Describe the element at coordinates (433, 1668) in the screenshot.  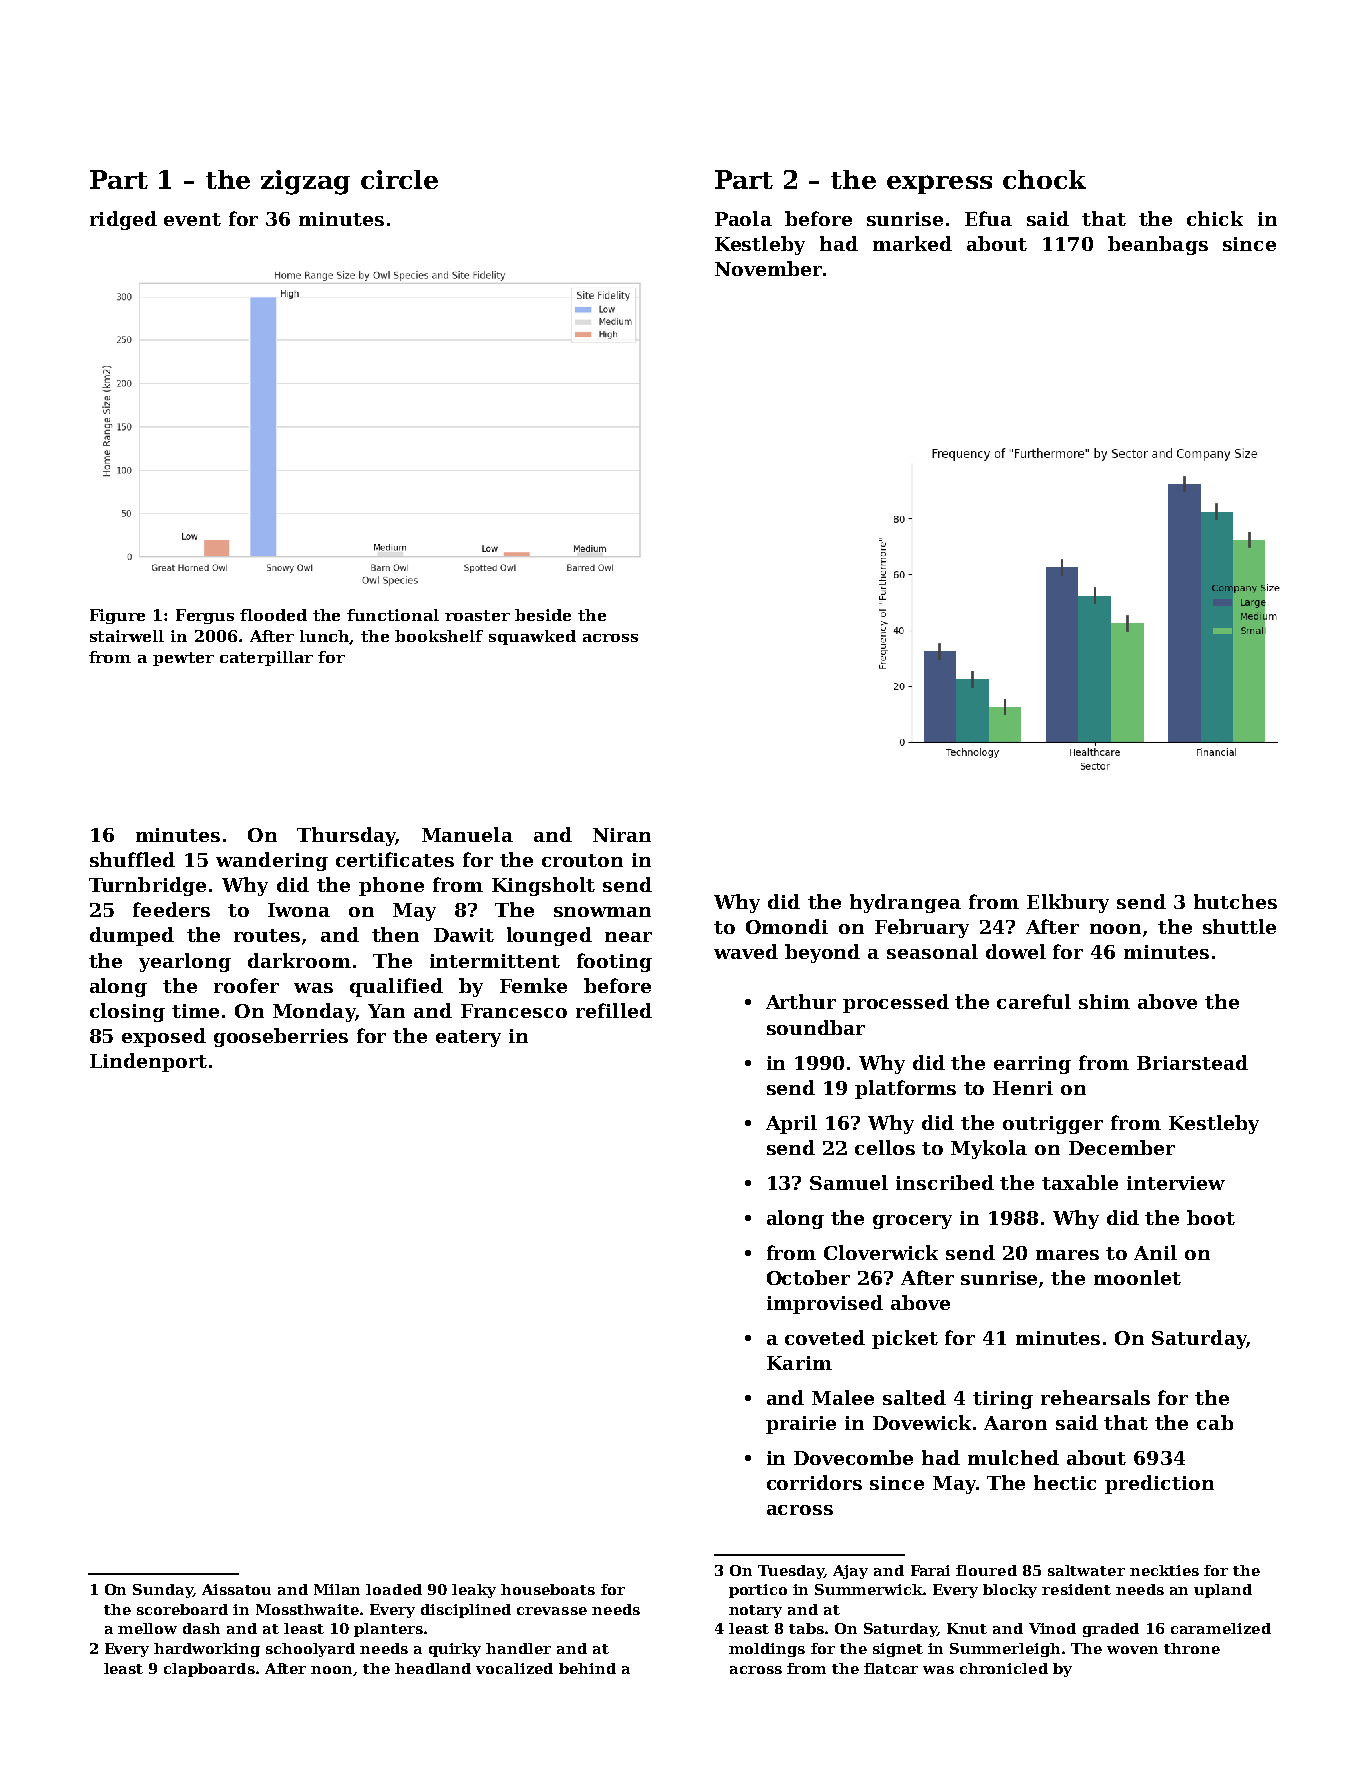
I see `headland` at that location.
